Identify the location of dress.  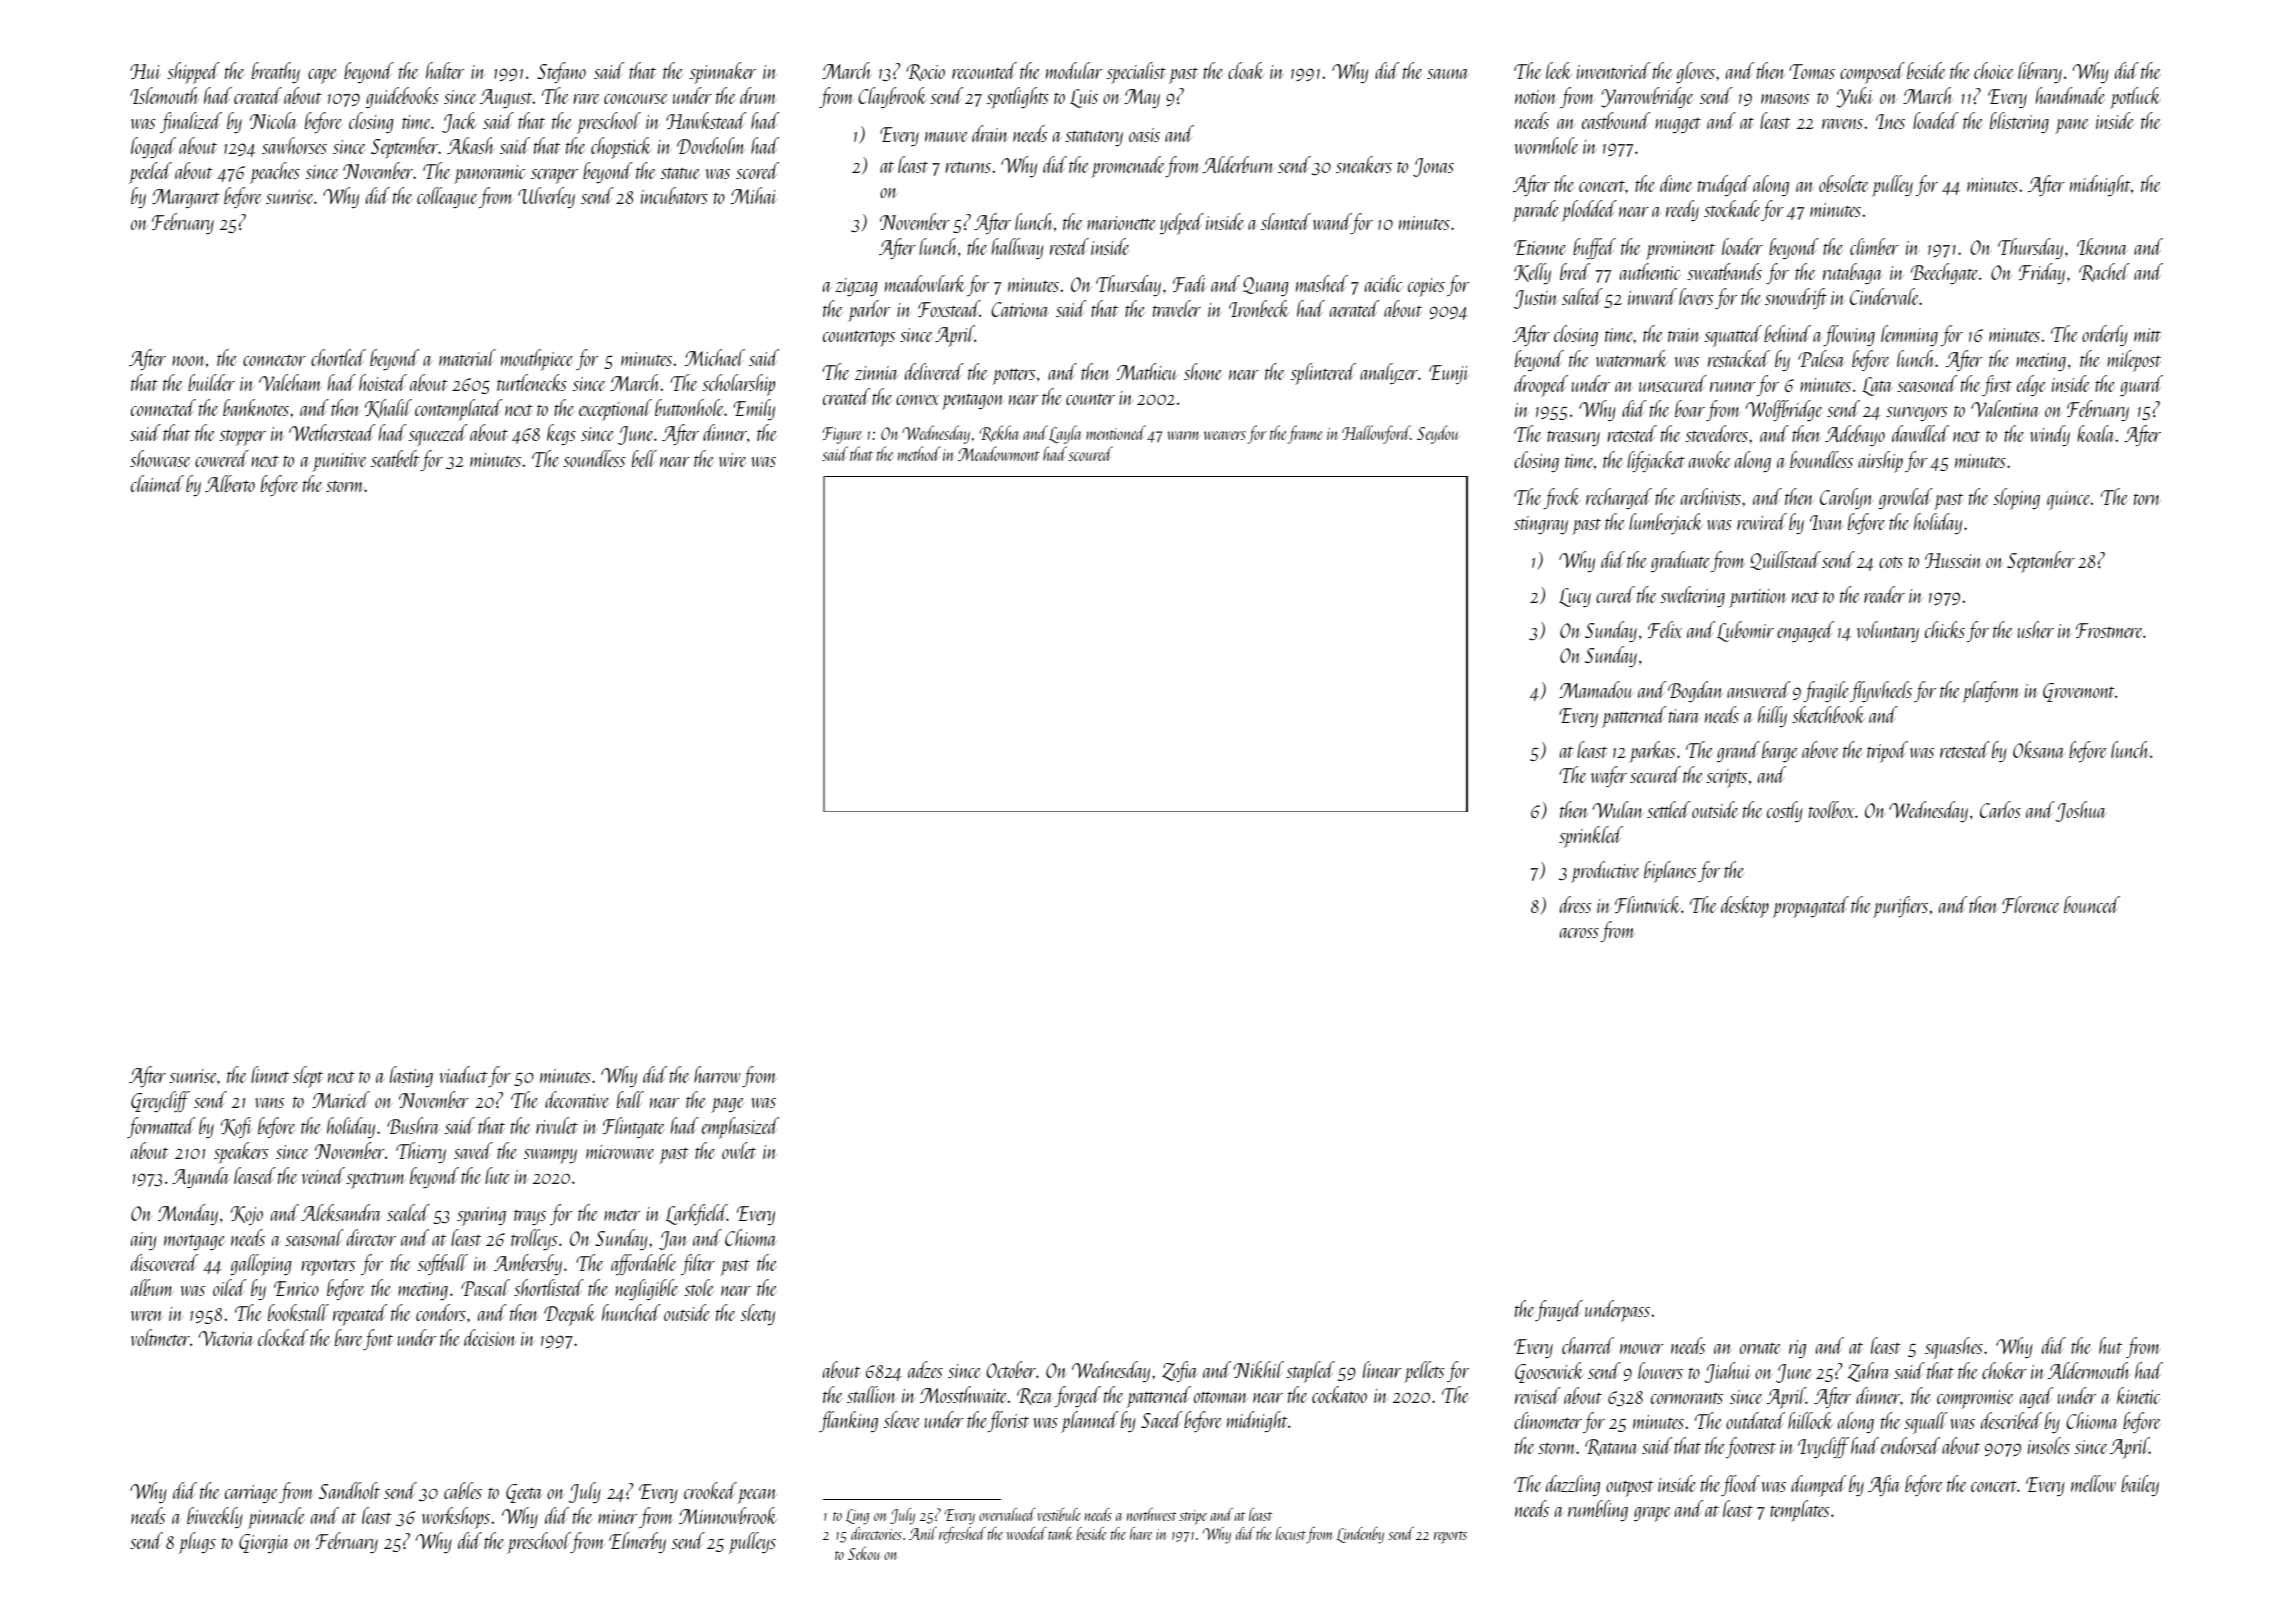
(1575, 904).
